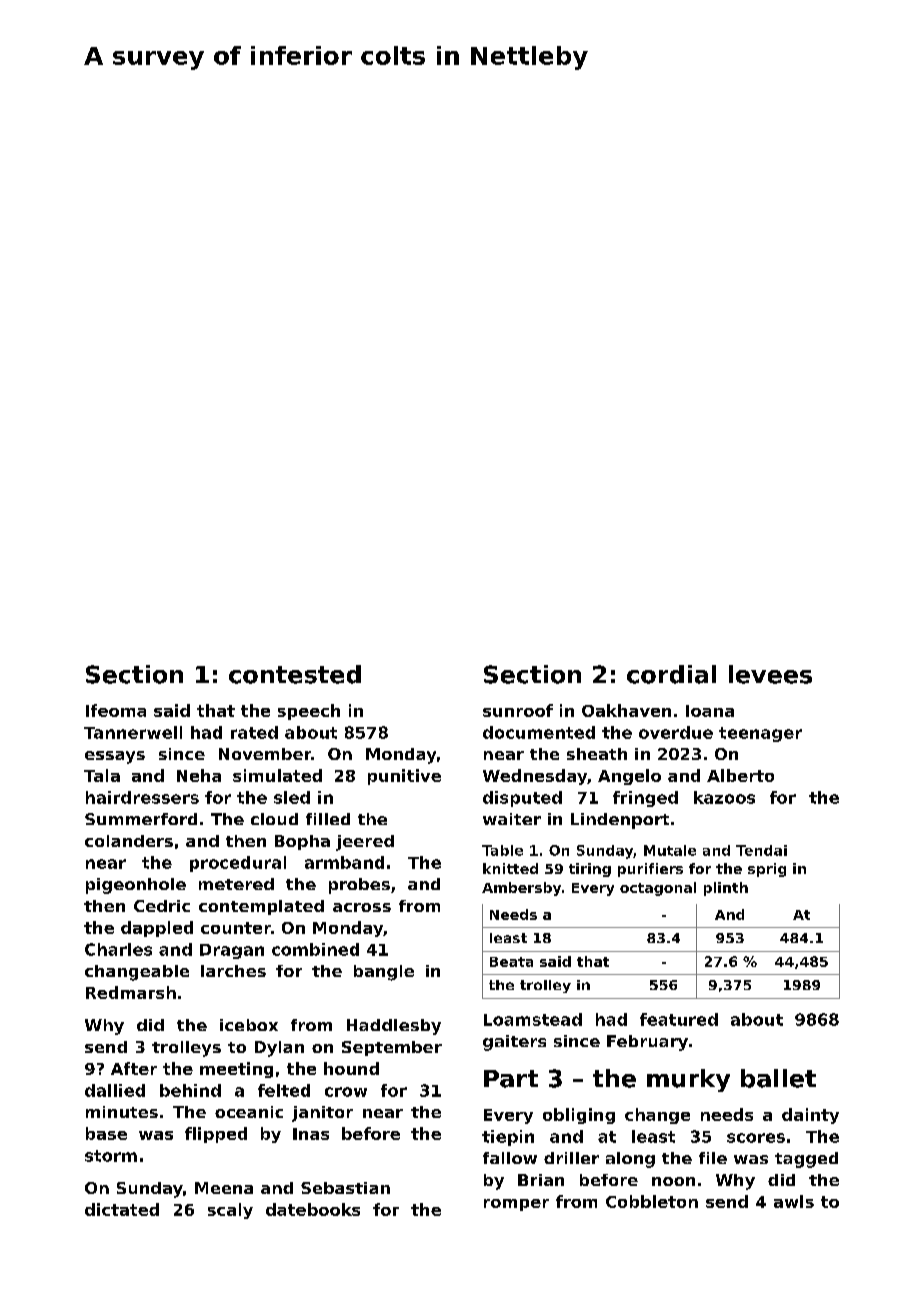 The image size is (924, 1308). What do you see at coordinates (778, 1078) in the screenshot?
I see `ballet` at bounding box center [778, 1078].
